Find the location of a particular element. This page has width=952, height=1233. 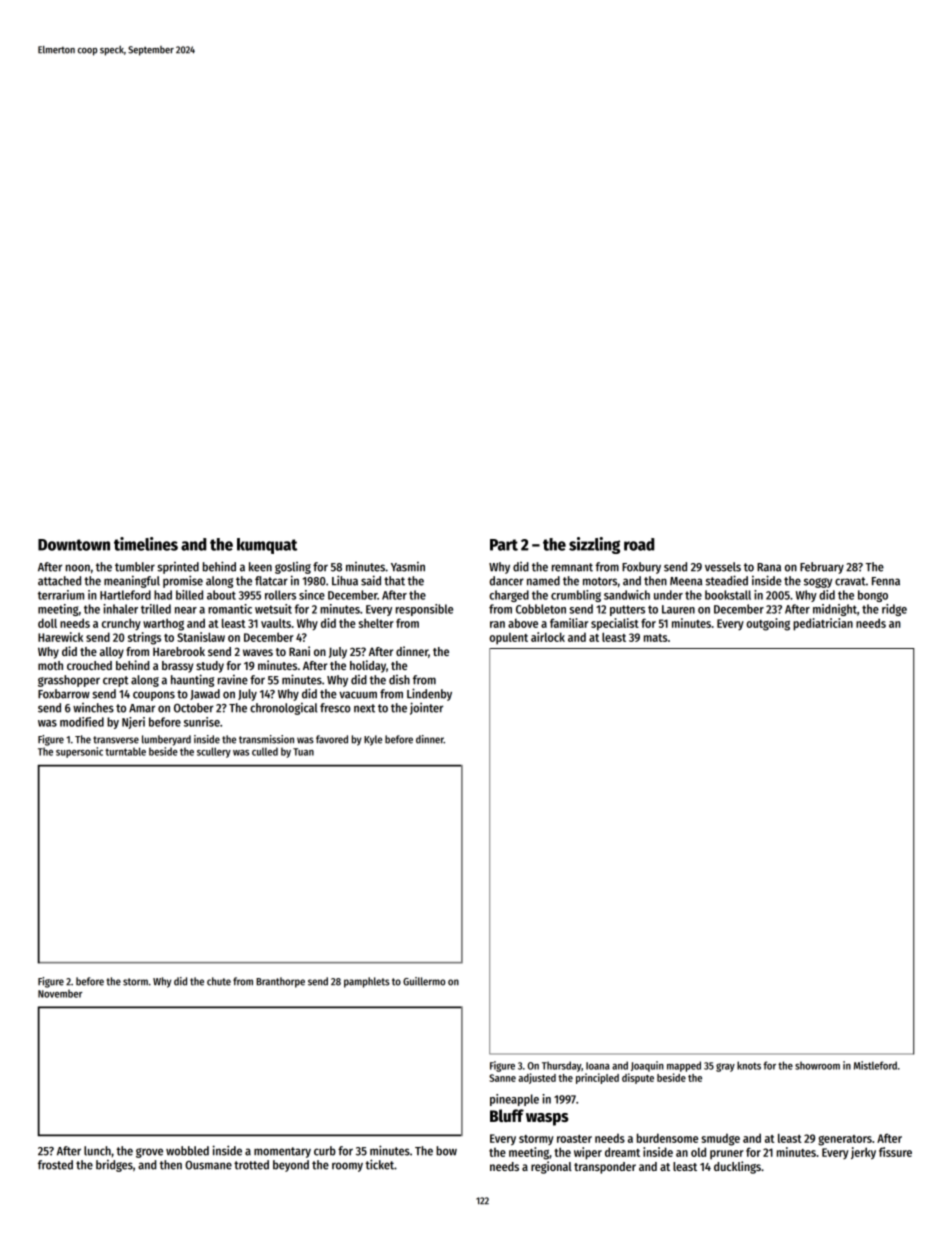

Yasmin is located at coordinates (408, 567).
